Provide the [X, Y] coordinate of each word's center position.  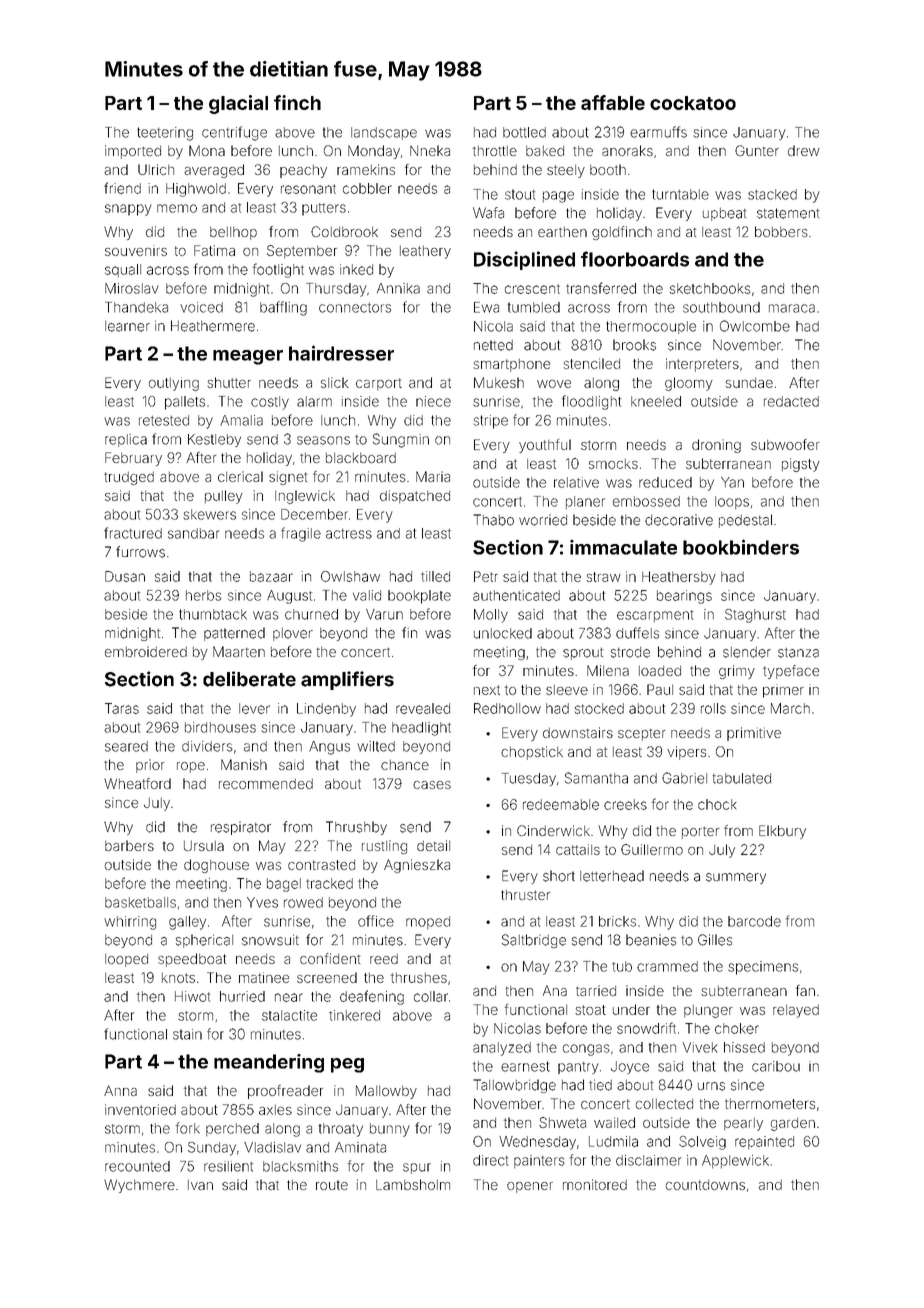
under [631, 1009]
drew [804, 150]
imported [133, 152]
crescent [532, 289]
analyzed [502, 1049]
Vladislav [272, 1147]
